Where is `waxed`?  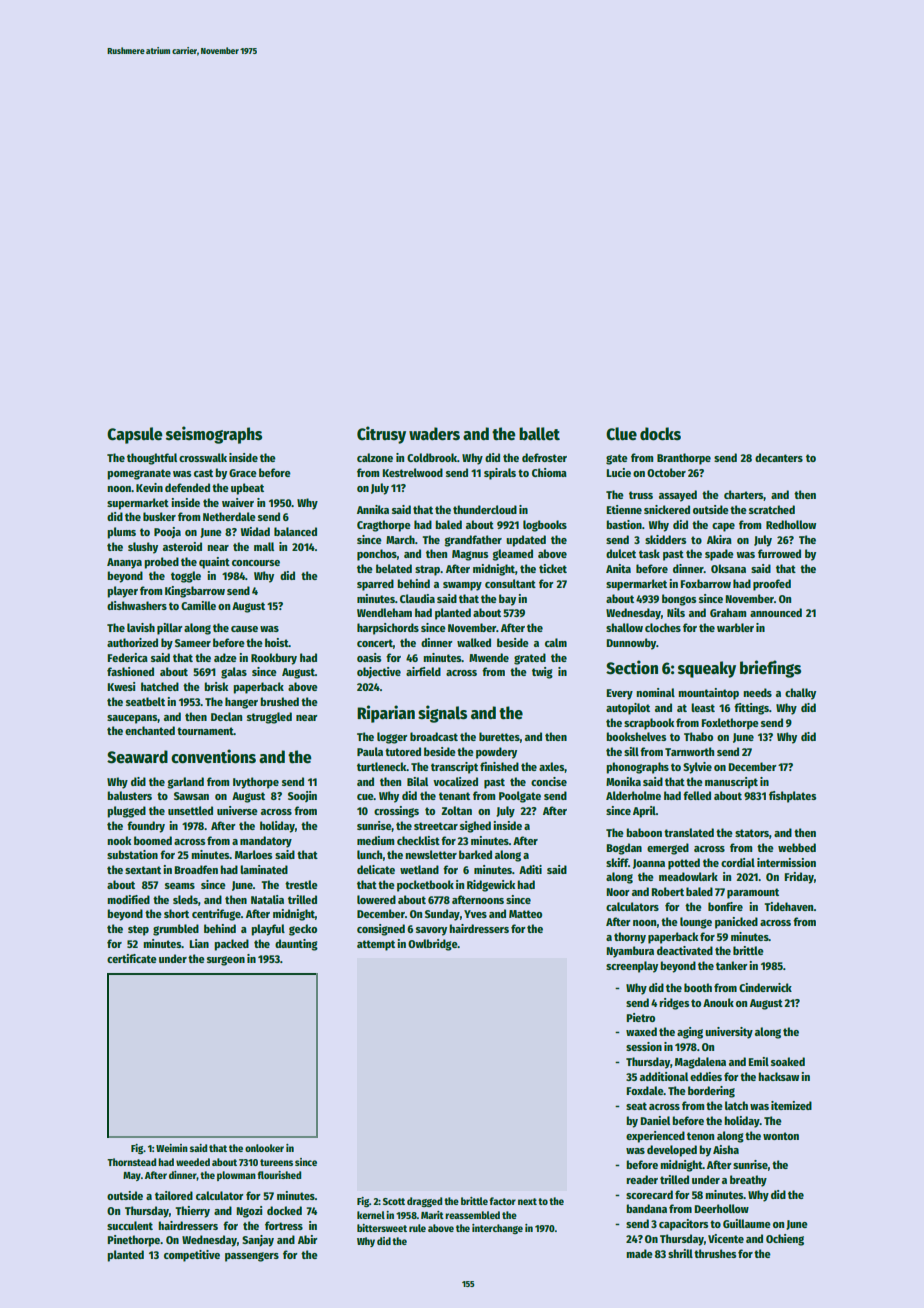 waxed is located at coordinates (641, 1031).
